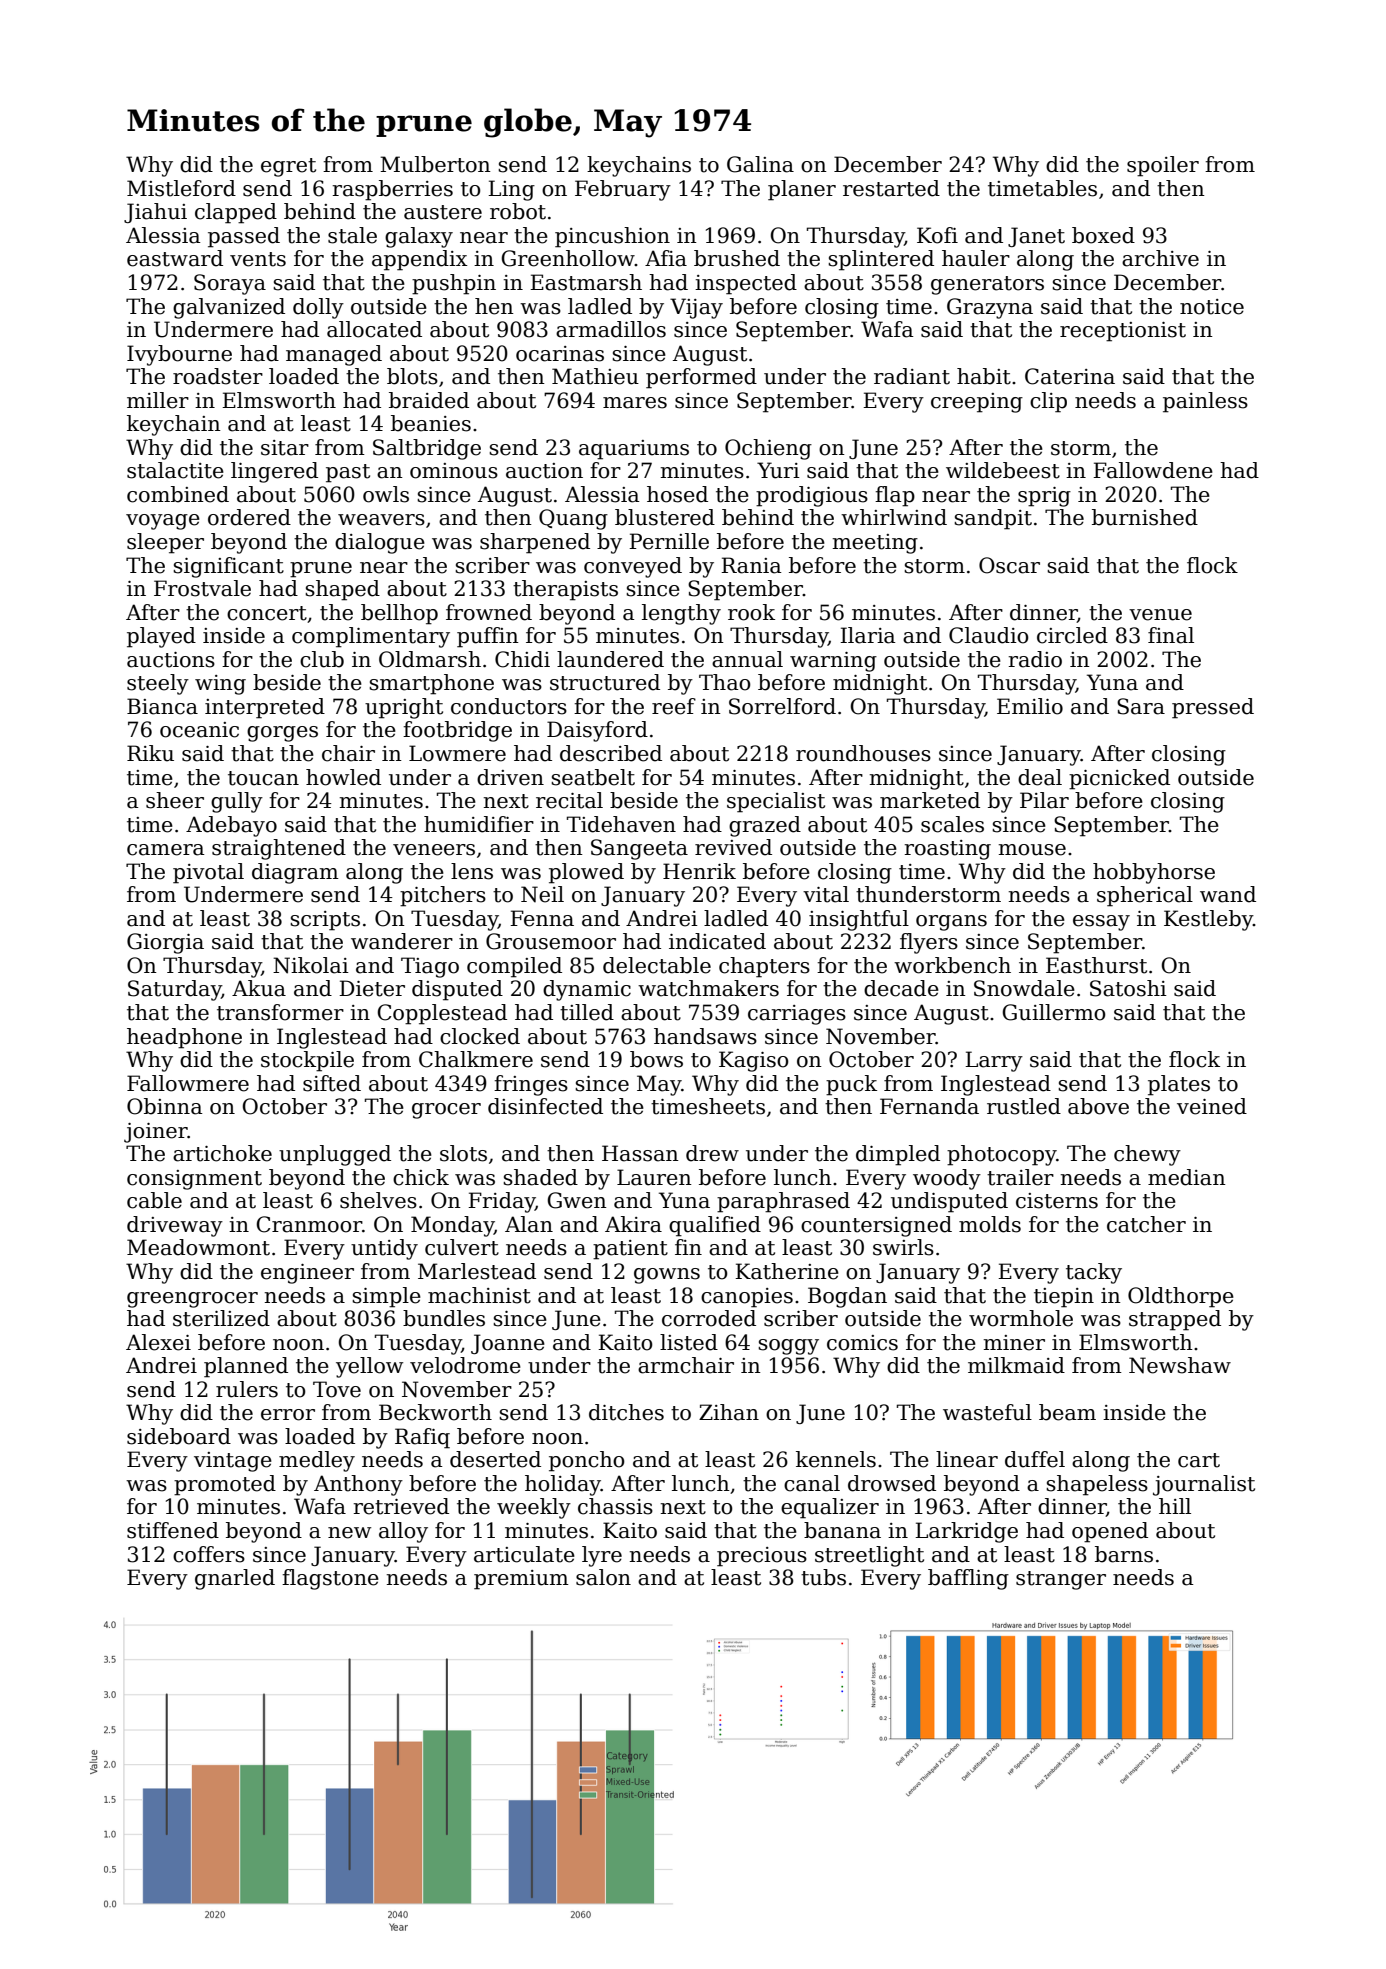  I want to click on Hassan, so click(640, 1153).
